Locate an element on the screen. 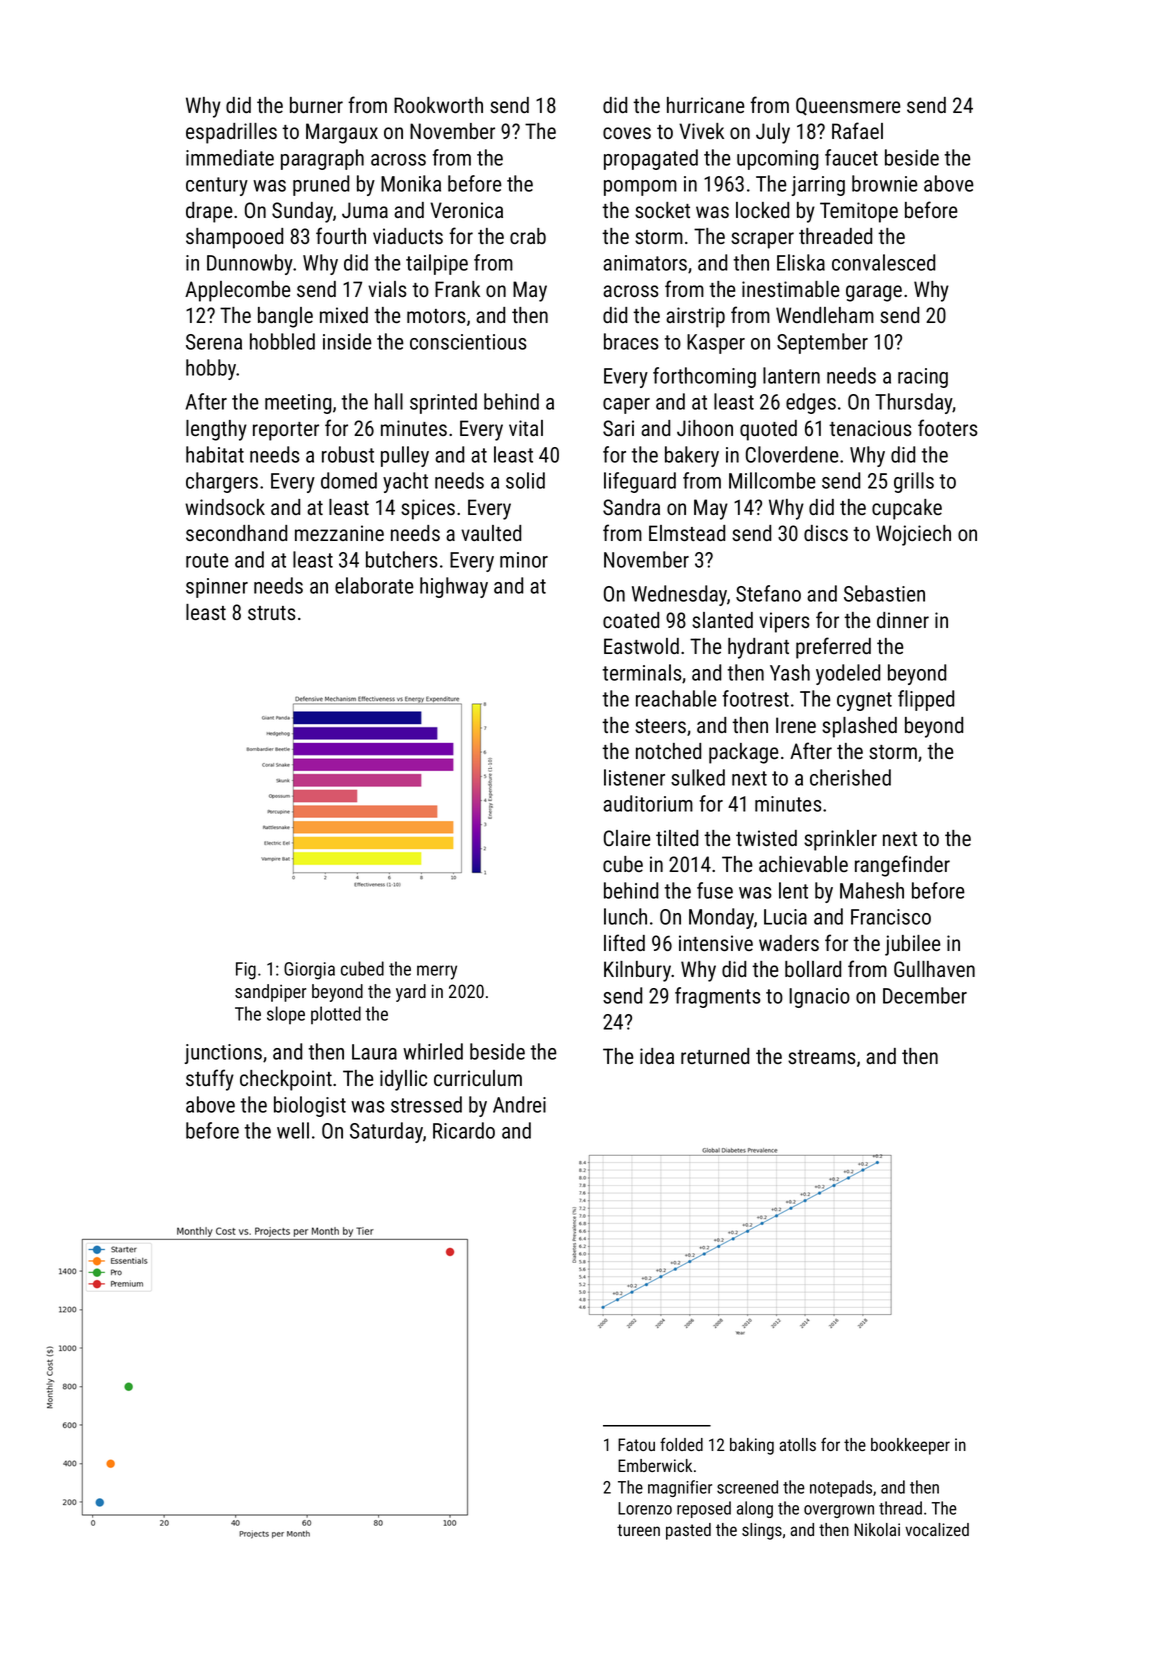 This screenshot has width=1165, height=1654. Fatou is located at coordinates (636, 1444).
